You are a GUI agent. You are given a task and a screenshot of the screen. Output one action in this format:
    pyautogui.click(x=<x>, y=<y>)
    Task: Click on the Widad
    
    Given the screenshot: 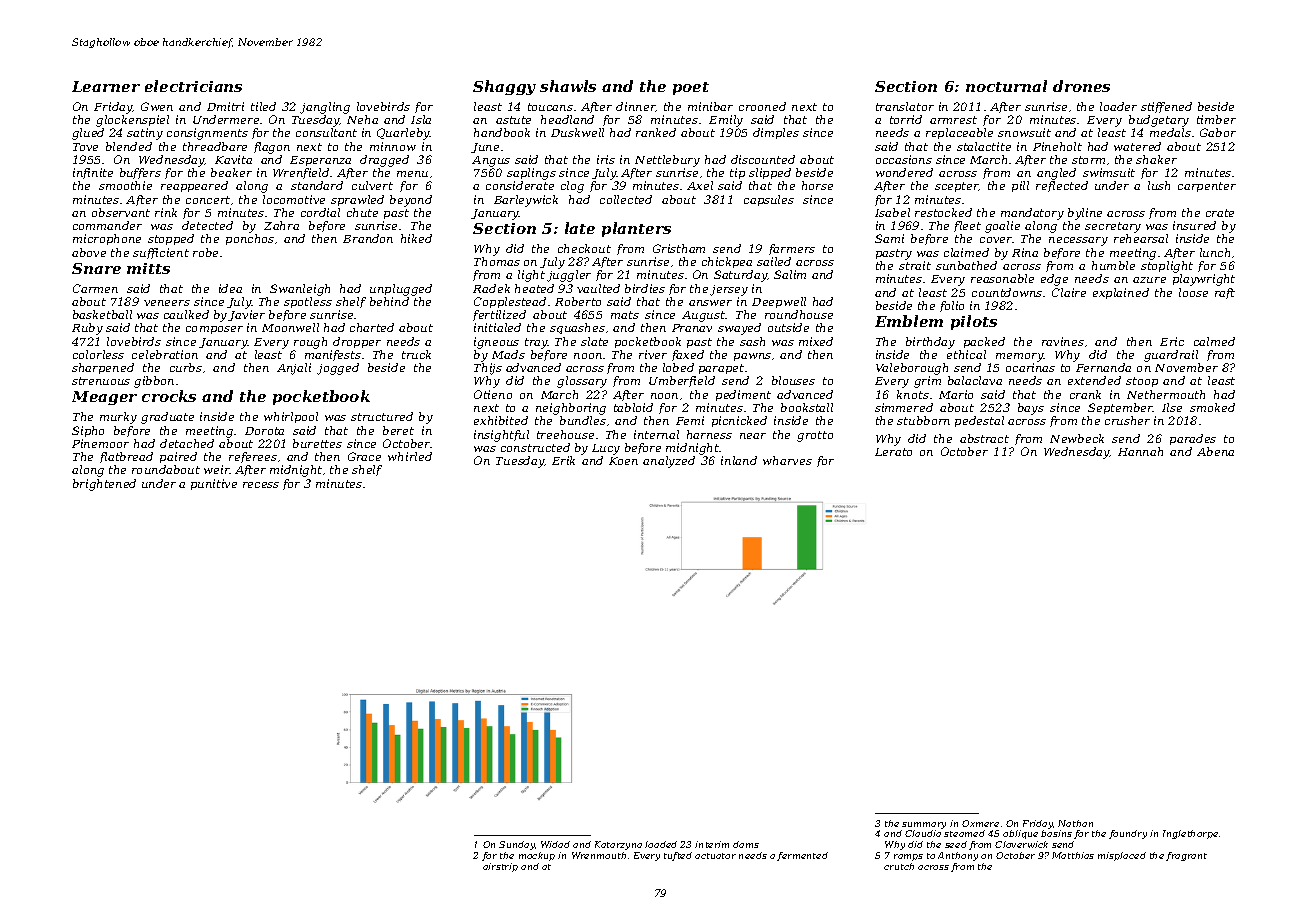 What is the action you would take?
    pyautogui.click(x=555, y=844)
